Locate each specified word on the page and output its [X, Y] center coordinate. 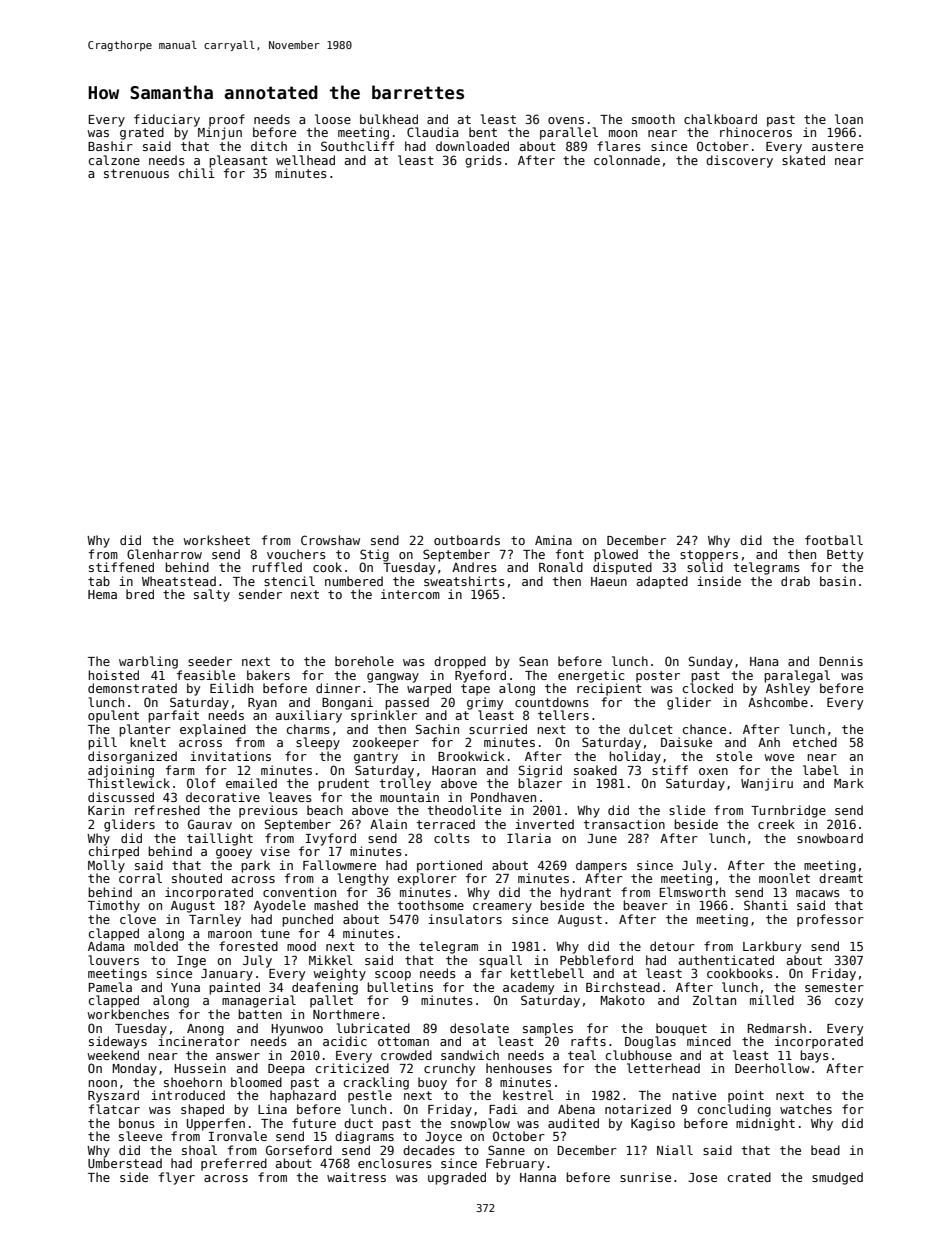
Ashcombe [778, 702]
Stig [374, 555]
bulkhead [389, 119]
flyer [177, 1178]
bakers [268, 675]
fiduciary [167, 120]
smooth [653, 119]
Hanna [538, 1177]
